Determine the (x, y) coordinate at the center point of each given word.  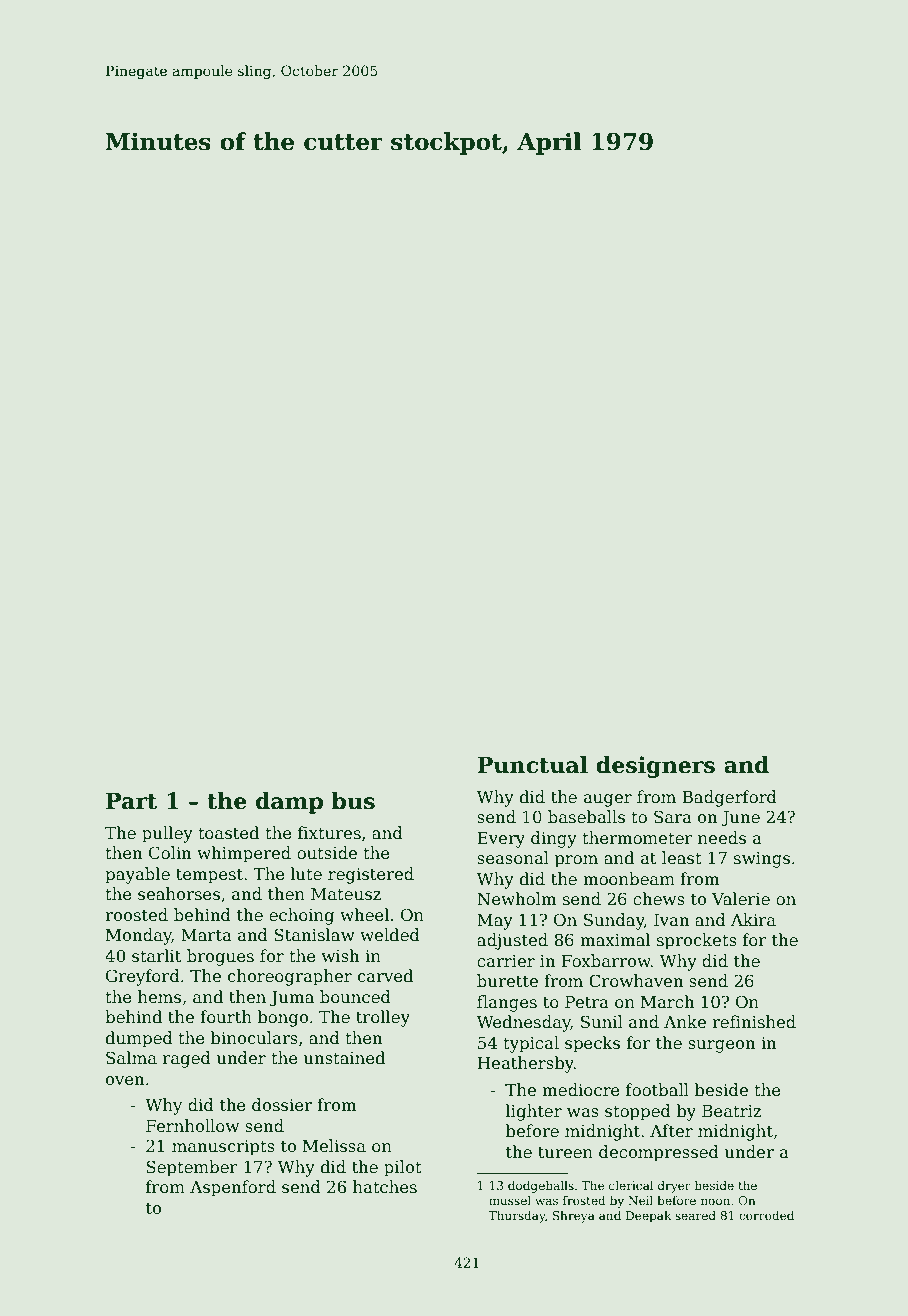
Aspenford (233, 1188)
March (667, 1002)
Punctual (532, 765)
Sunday (614, 921)
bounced (355, 997)
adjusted (512, 941)
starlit (156, 956)
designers (655, 767)
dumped (139, 1039)
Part (131, 801)
